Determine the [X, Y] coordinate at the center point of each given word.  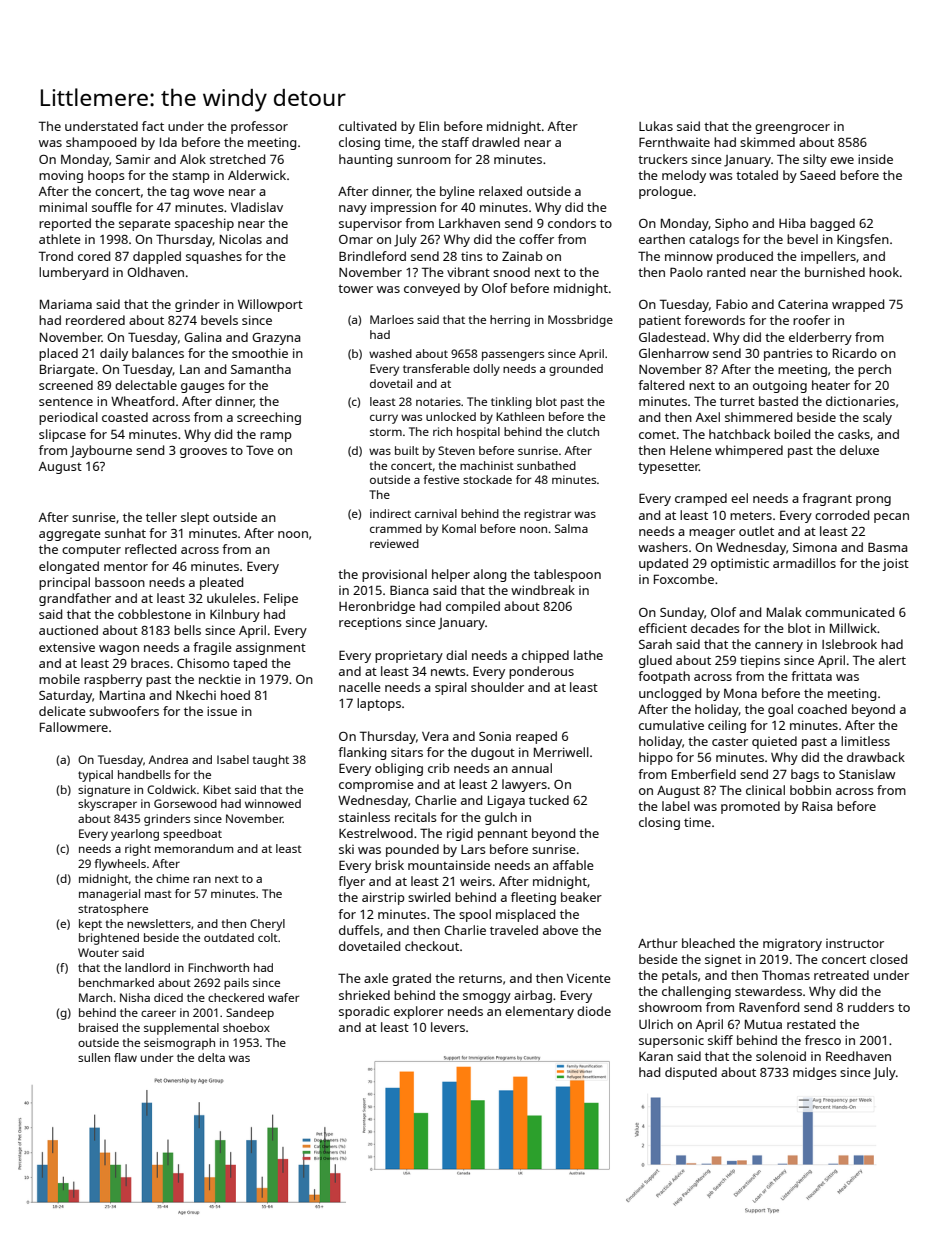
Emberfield [704, 774]
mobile [59, 679]
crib [439, 768]
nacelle [360, 687]
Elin [429, 126]
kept [90, 925]
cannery [779, 647]
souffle [112, 207]
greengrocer [792, 129]
